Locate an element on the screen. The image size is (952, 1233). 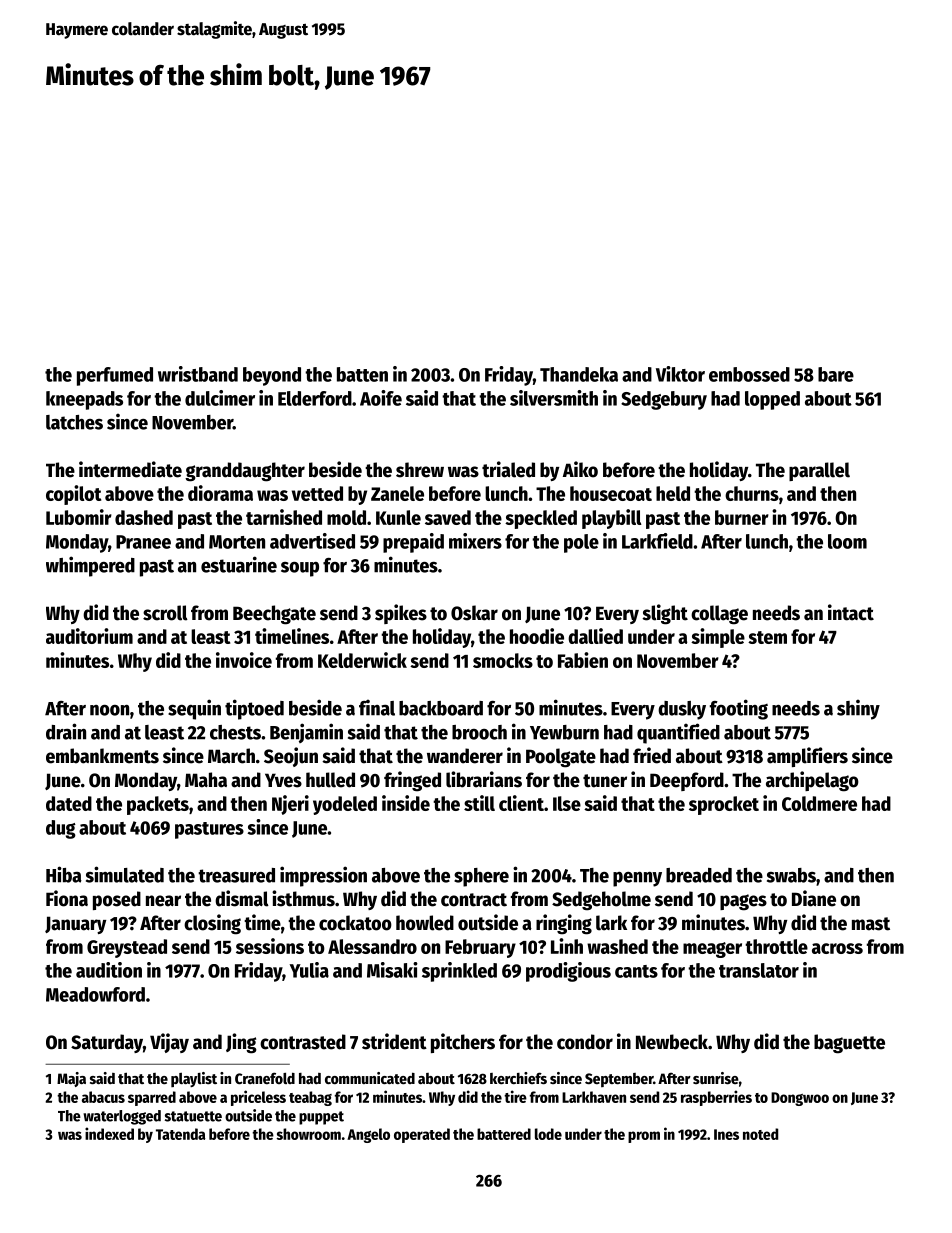
showroom is located at coordinates (308, 1134).
